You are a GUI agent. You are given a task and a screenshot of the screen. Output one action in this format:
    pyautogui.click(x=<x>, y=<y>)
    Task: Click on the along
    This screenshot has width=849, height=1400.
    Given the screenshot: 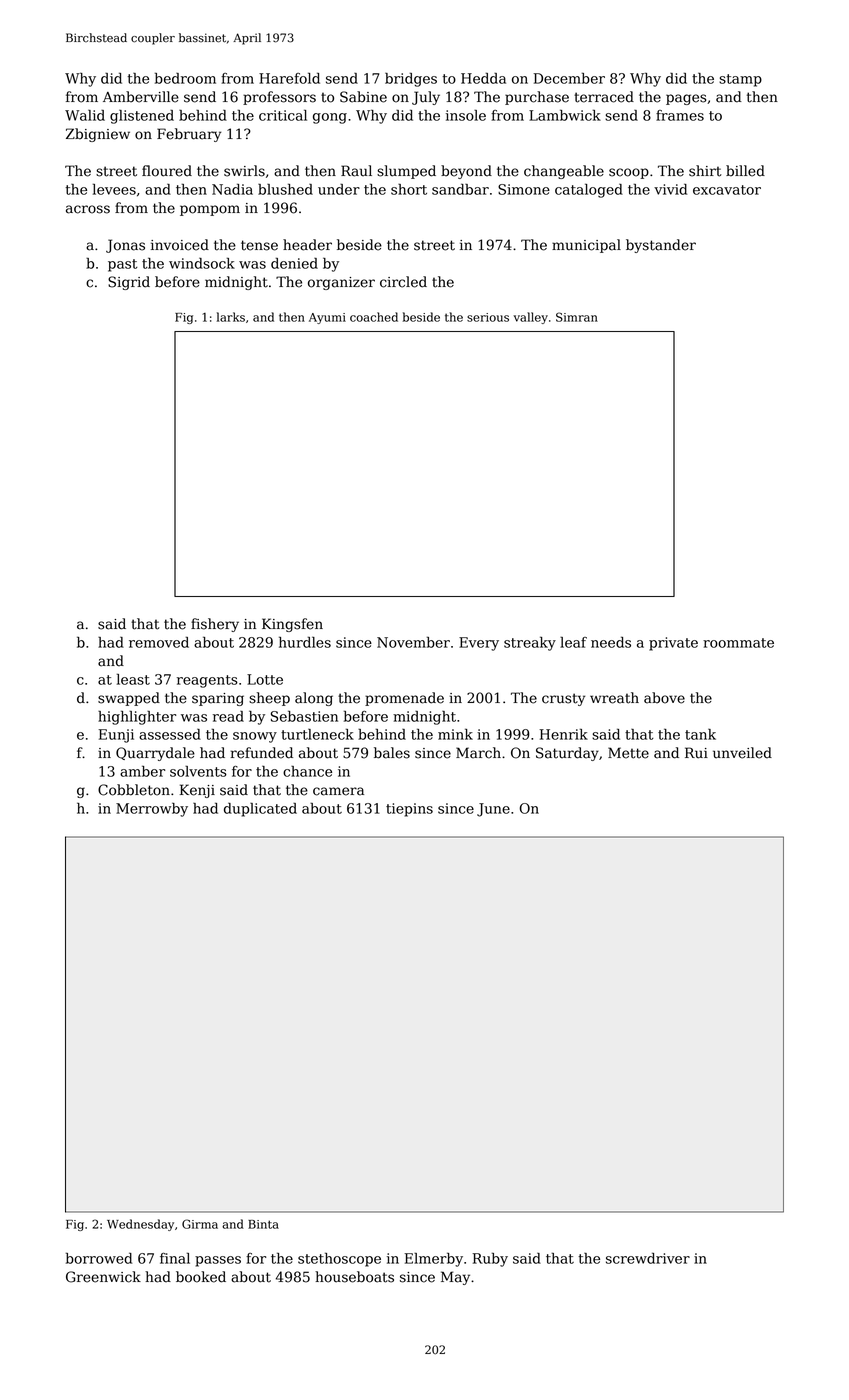 What is the action you would take?
    pyautogui.click(x=314, y=699)
